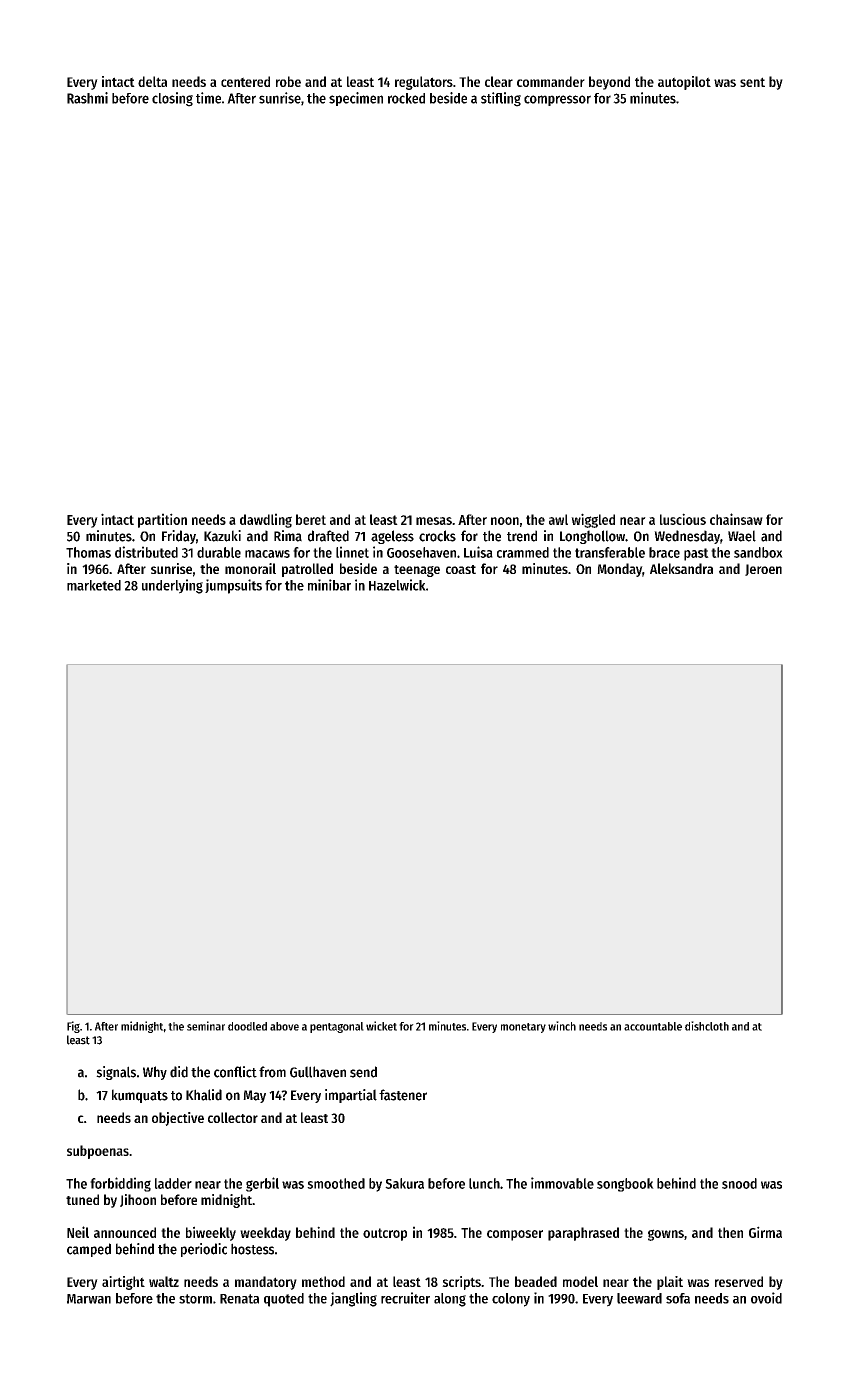 This screenshot has height=1400, width=849. I want to click on specimen, so click(356, 99).
